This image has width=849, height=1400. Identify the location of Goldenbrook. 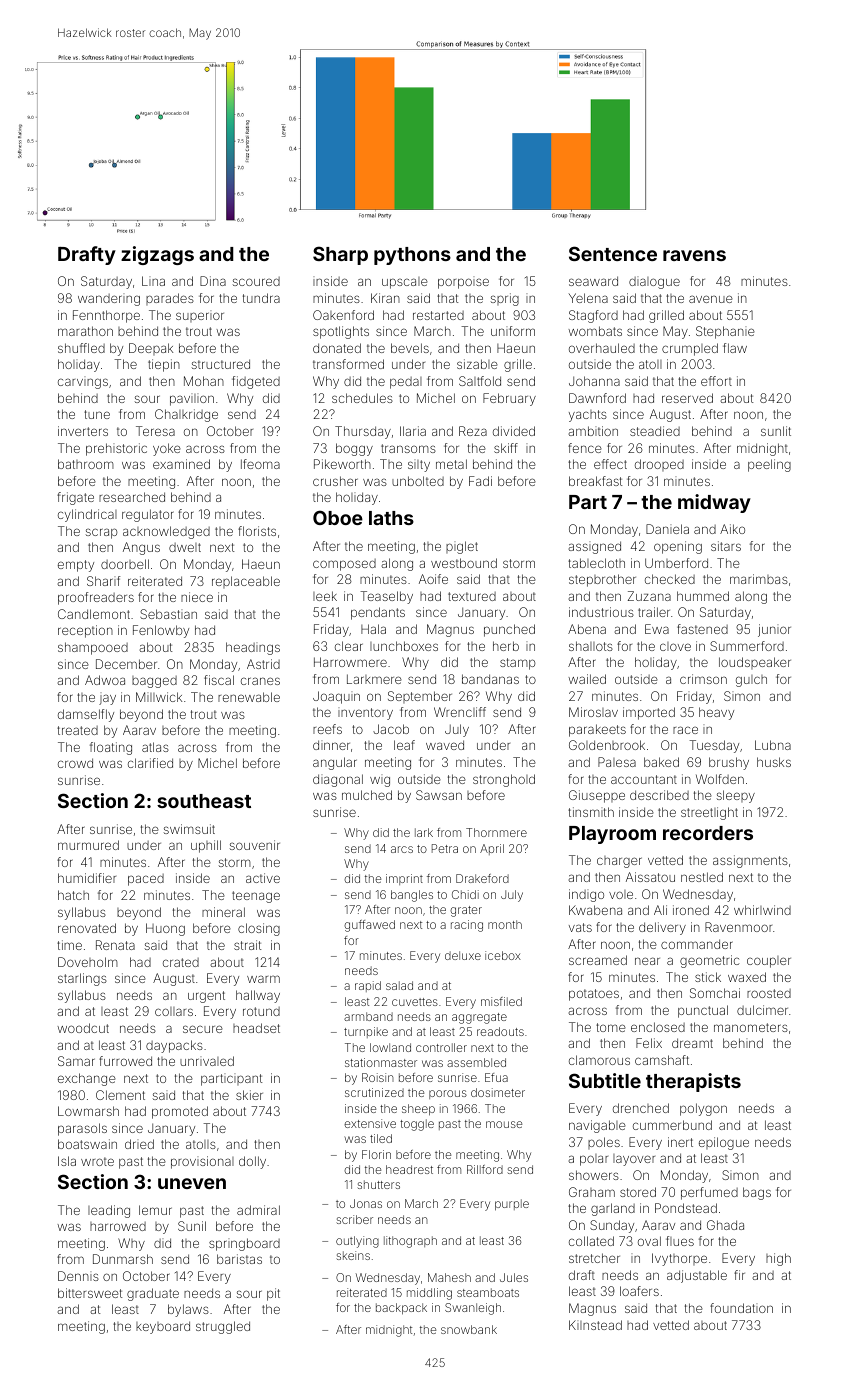
(607, 745).
